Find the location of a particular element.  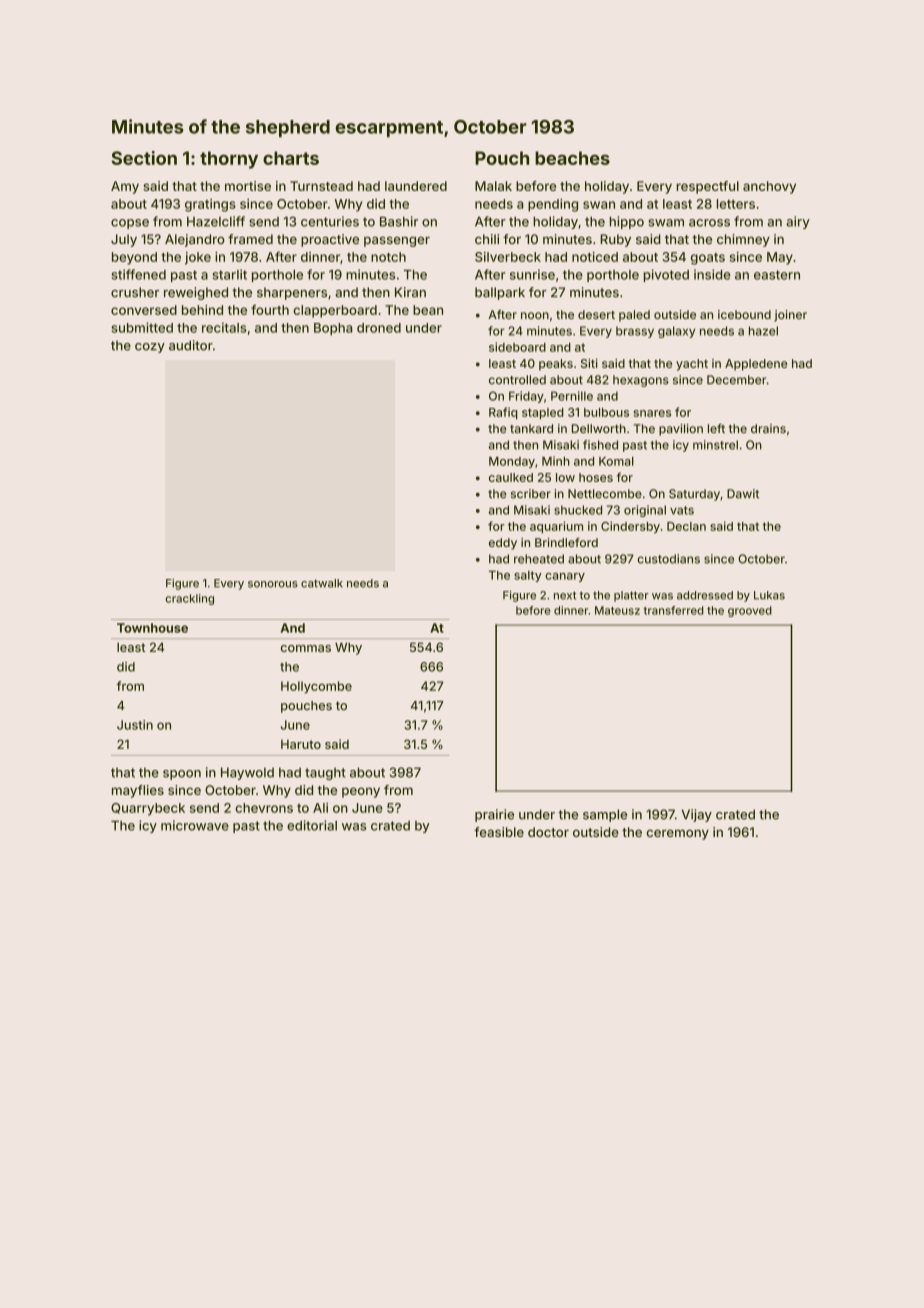

desert is located at coordinates (596, 314).
